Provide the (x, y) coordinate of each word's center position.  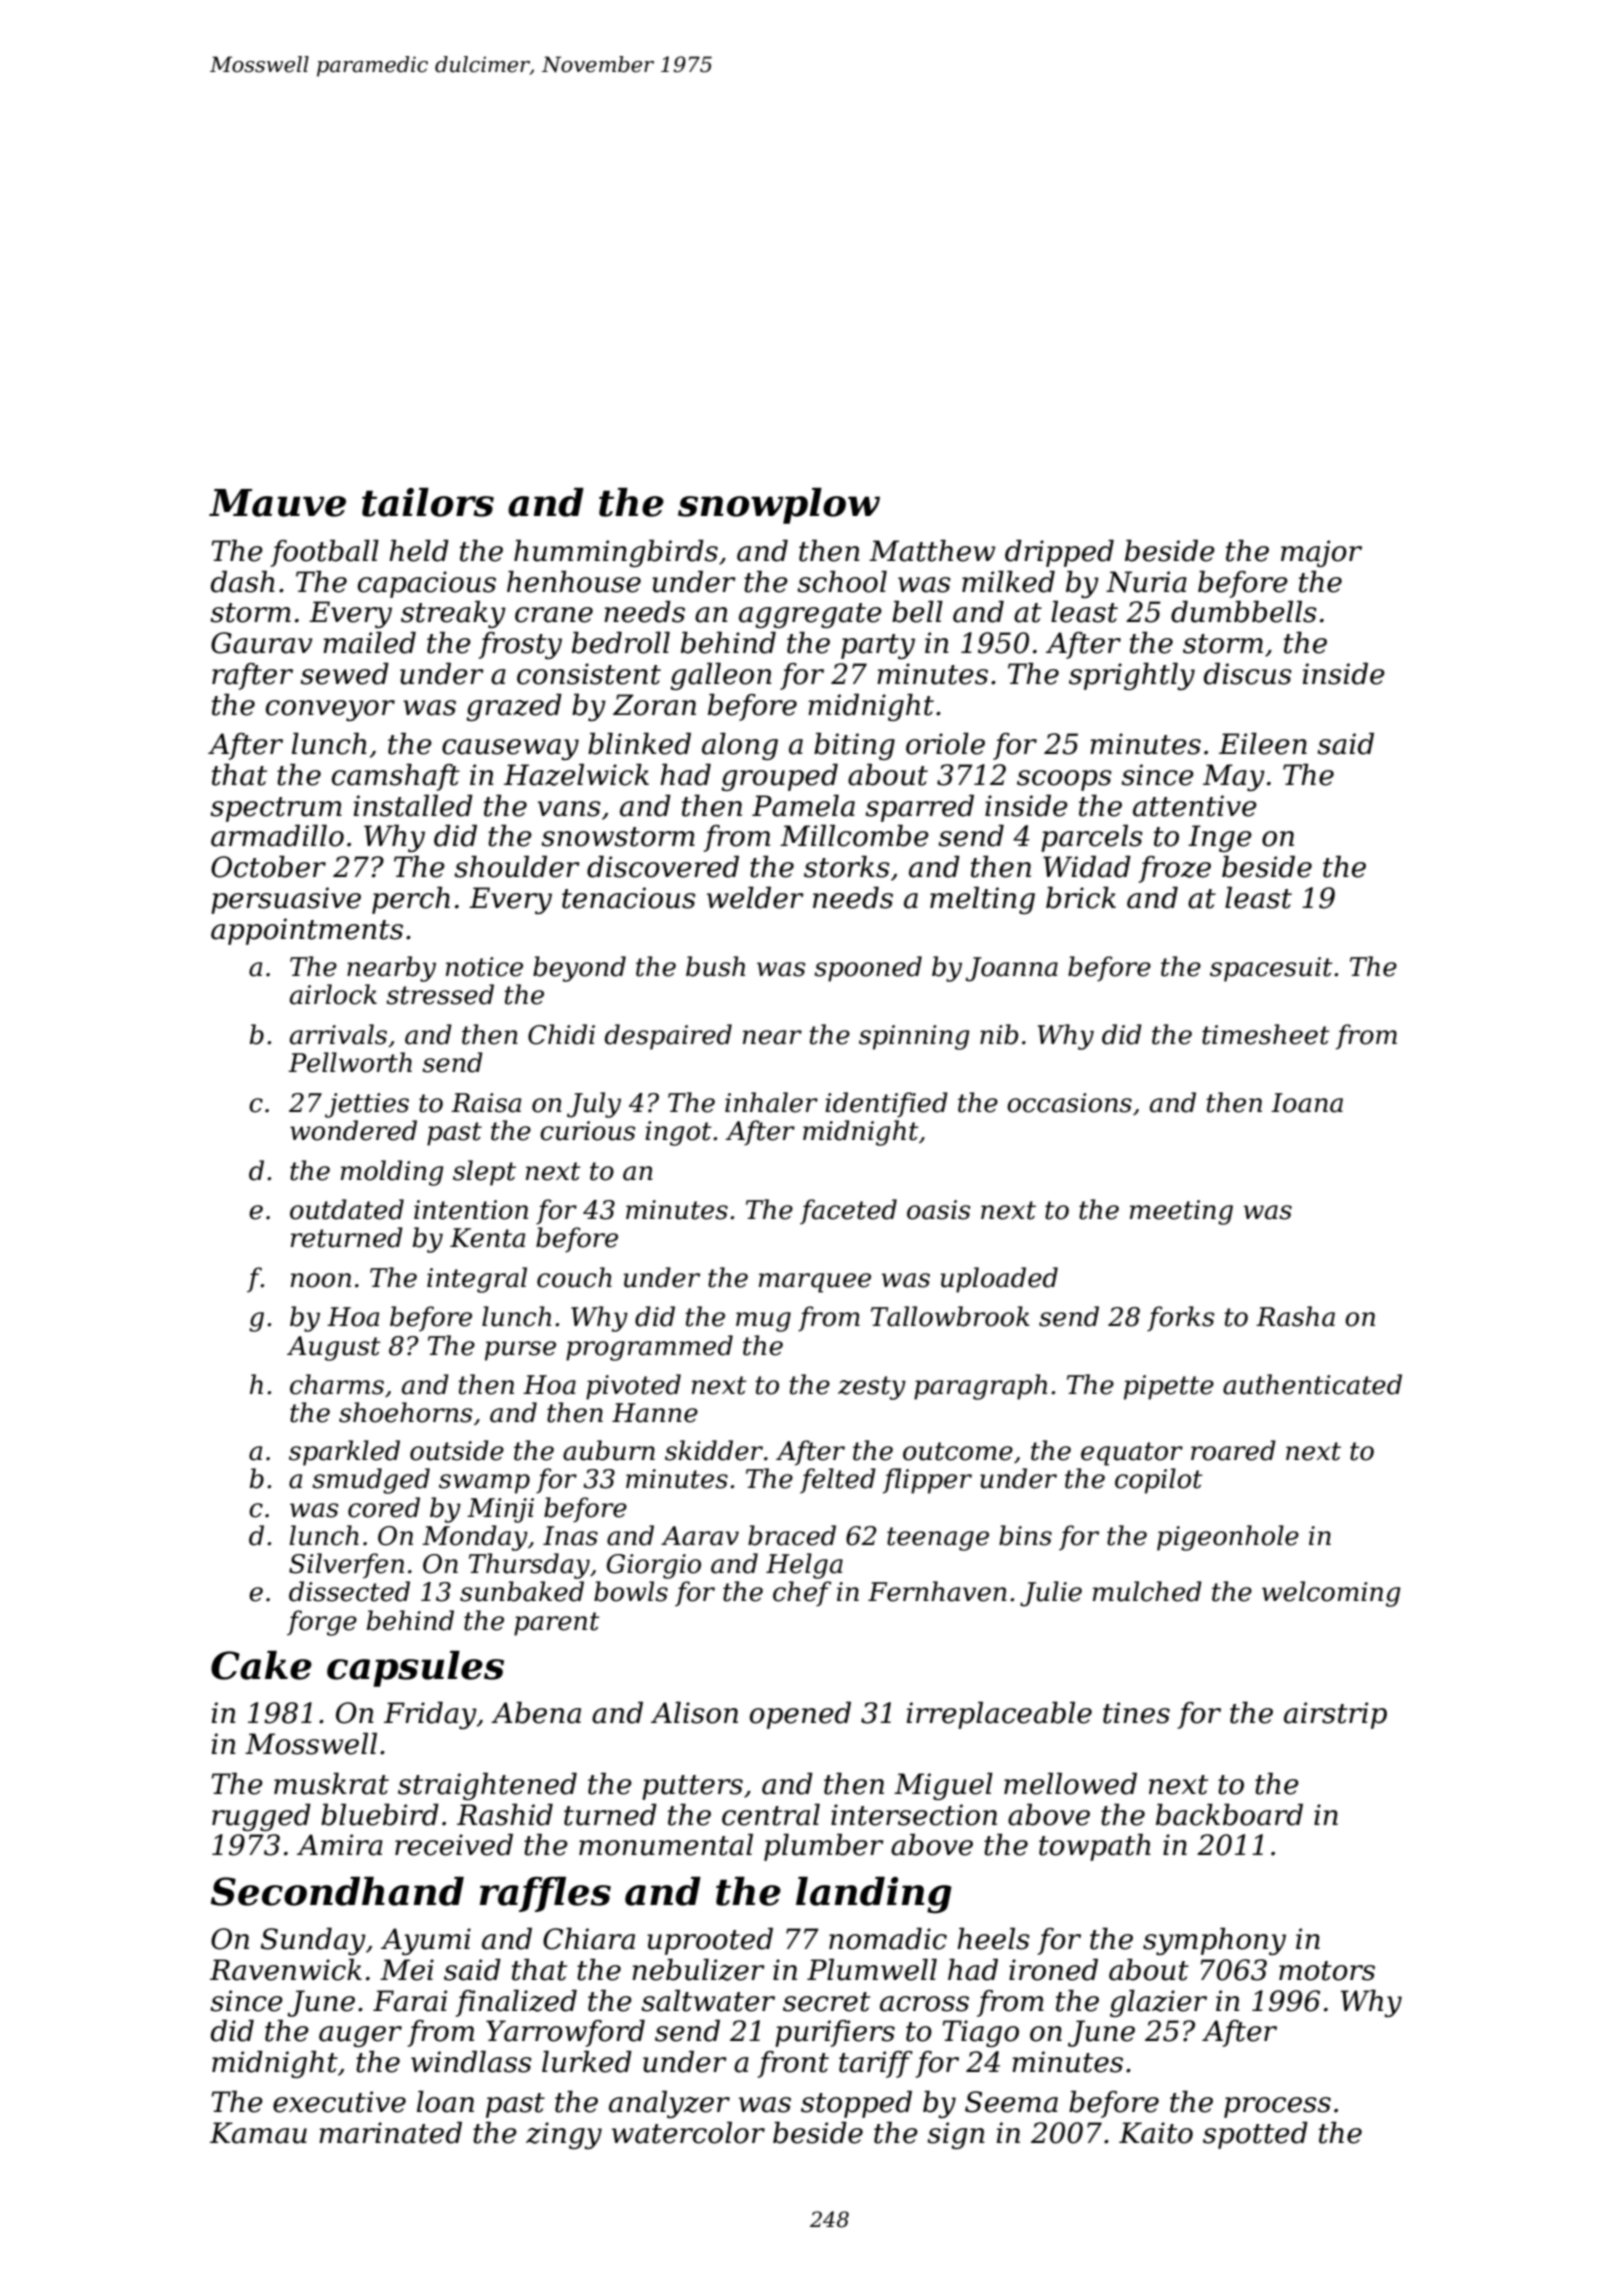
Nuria (1146, 582)
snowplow (779, 506)
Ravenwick (286, 1970)
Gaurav (262, 643)
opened (800, 1715)
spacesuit (1271, 969)
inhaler (771, 1102)
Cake (261, 1665)
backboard (1229, 1815)
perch (411, 900)
